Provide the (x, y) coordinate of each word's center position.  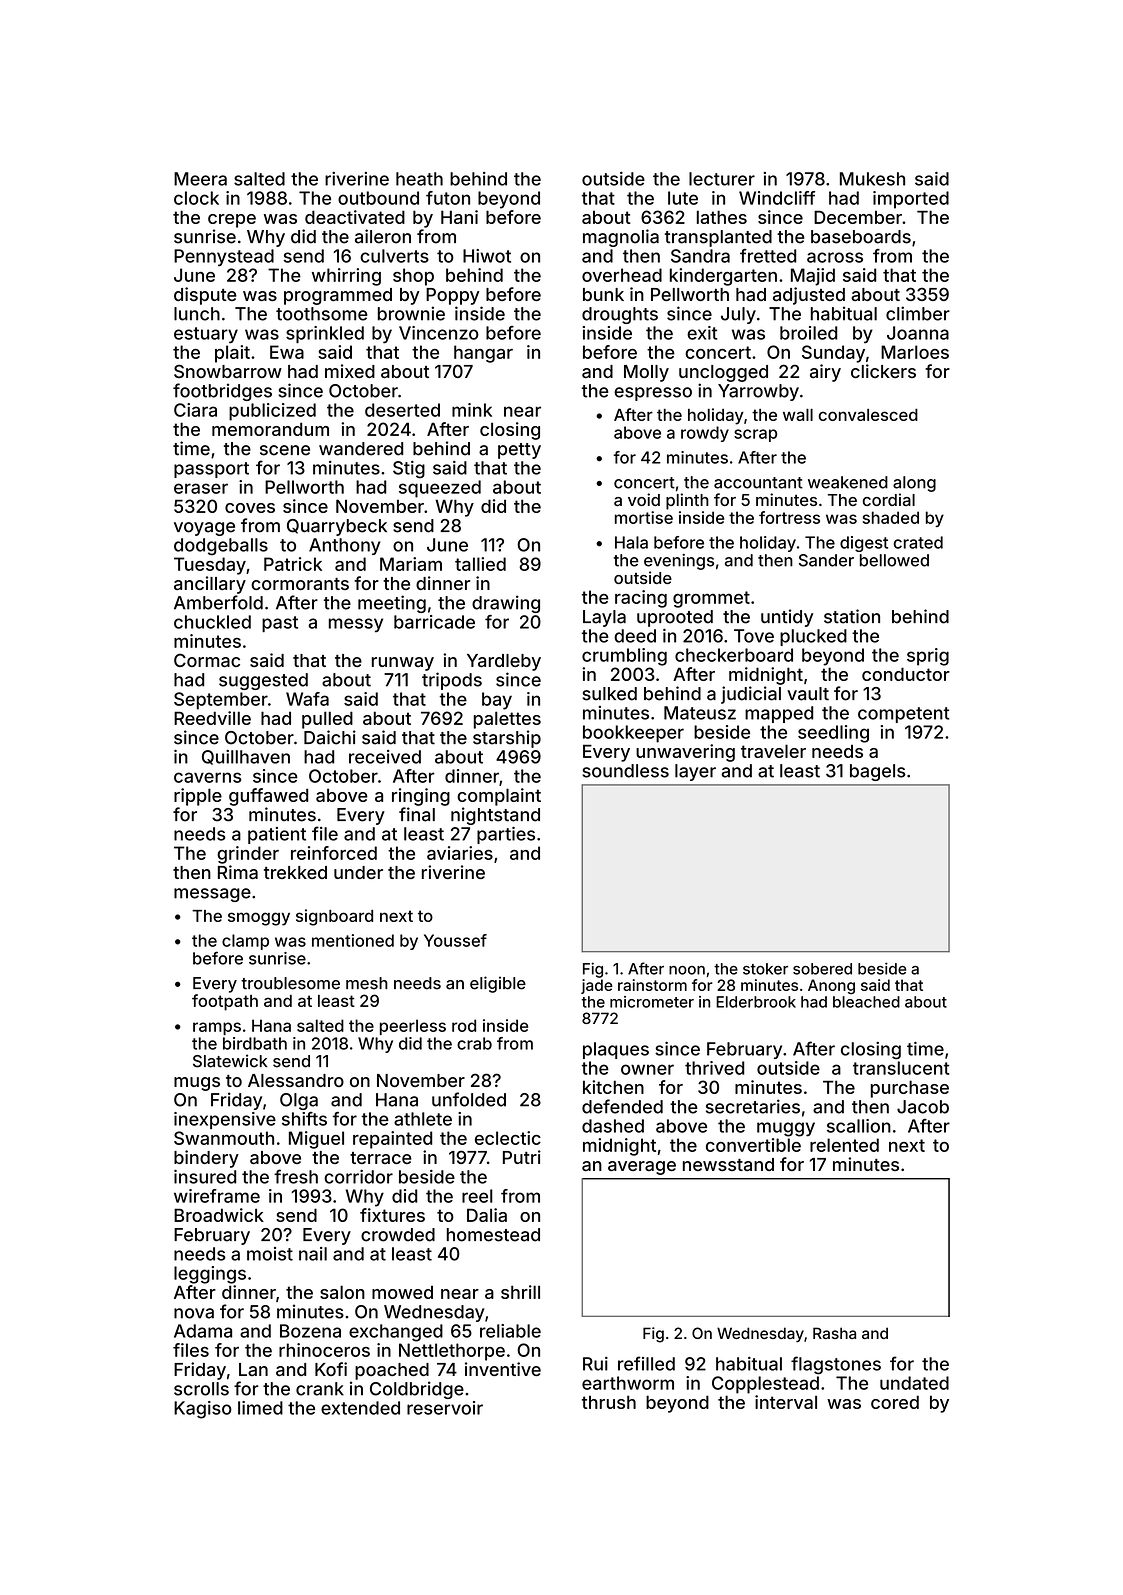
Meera (200, 179)
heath (419, 179)
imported (911, 200)
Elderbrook (756, 1002)
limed (260, 1408)
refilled (646, 1363)
